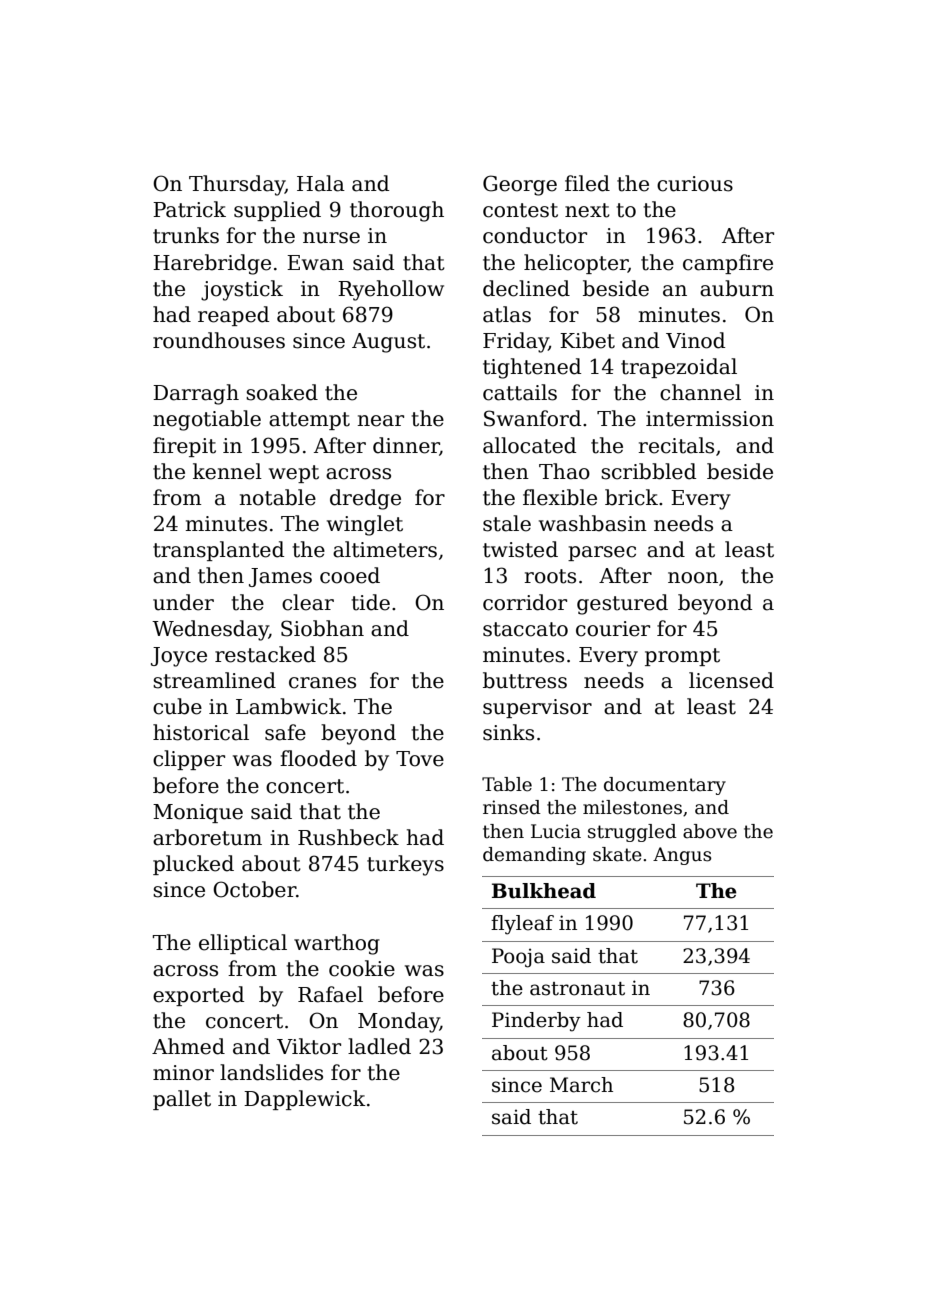 Image resolution: width=927 pixels, height=1315 pixels. Describe the element at coordinates (522, 925) in the screenshot. I see `flyleaf` at that location.
